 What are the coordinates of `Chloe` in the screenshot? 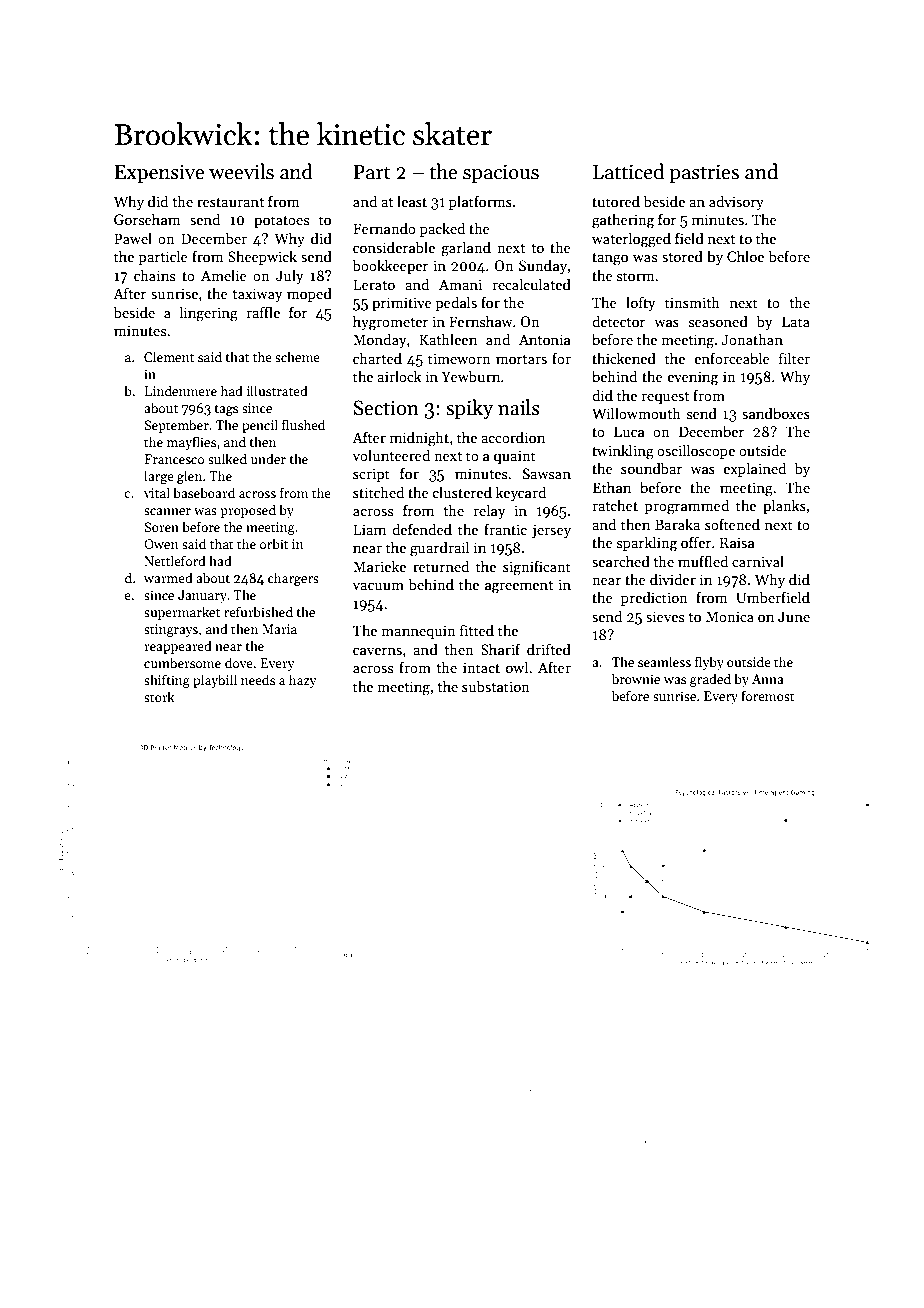 It's located at (745, 256).
